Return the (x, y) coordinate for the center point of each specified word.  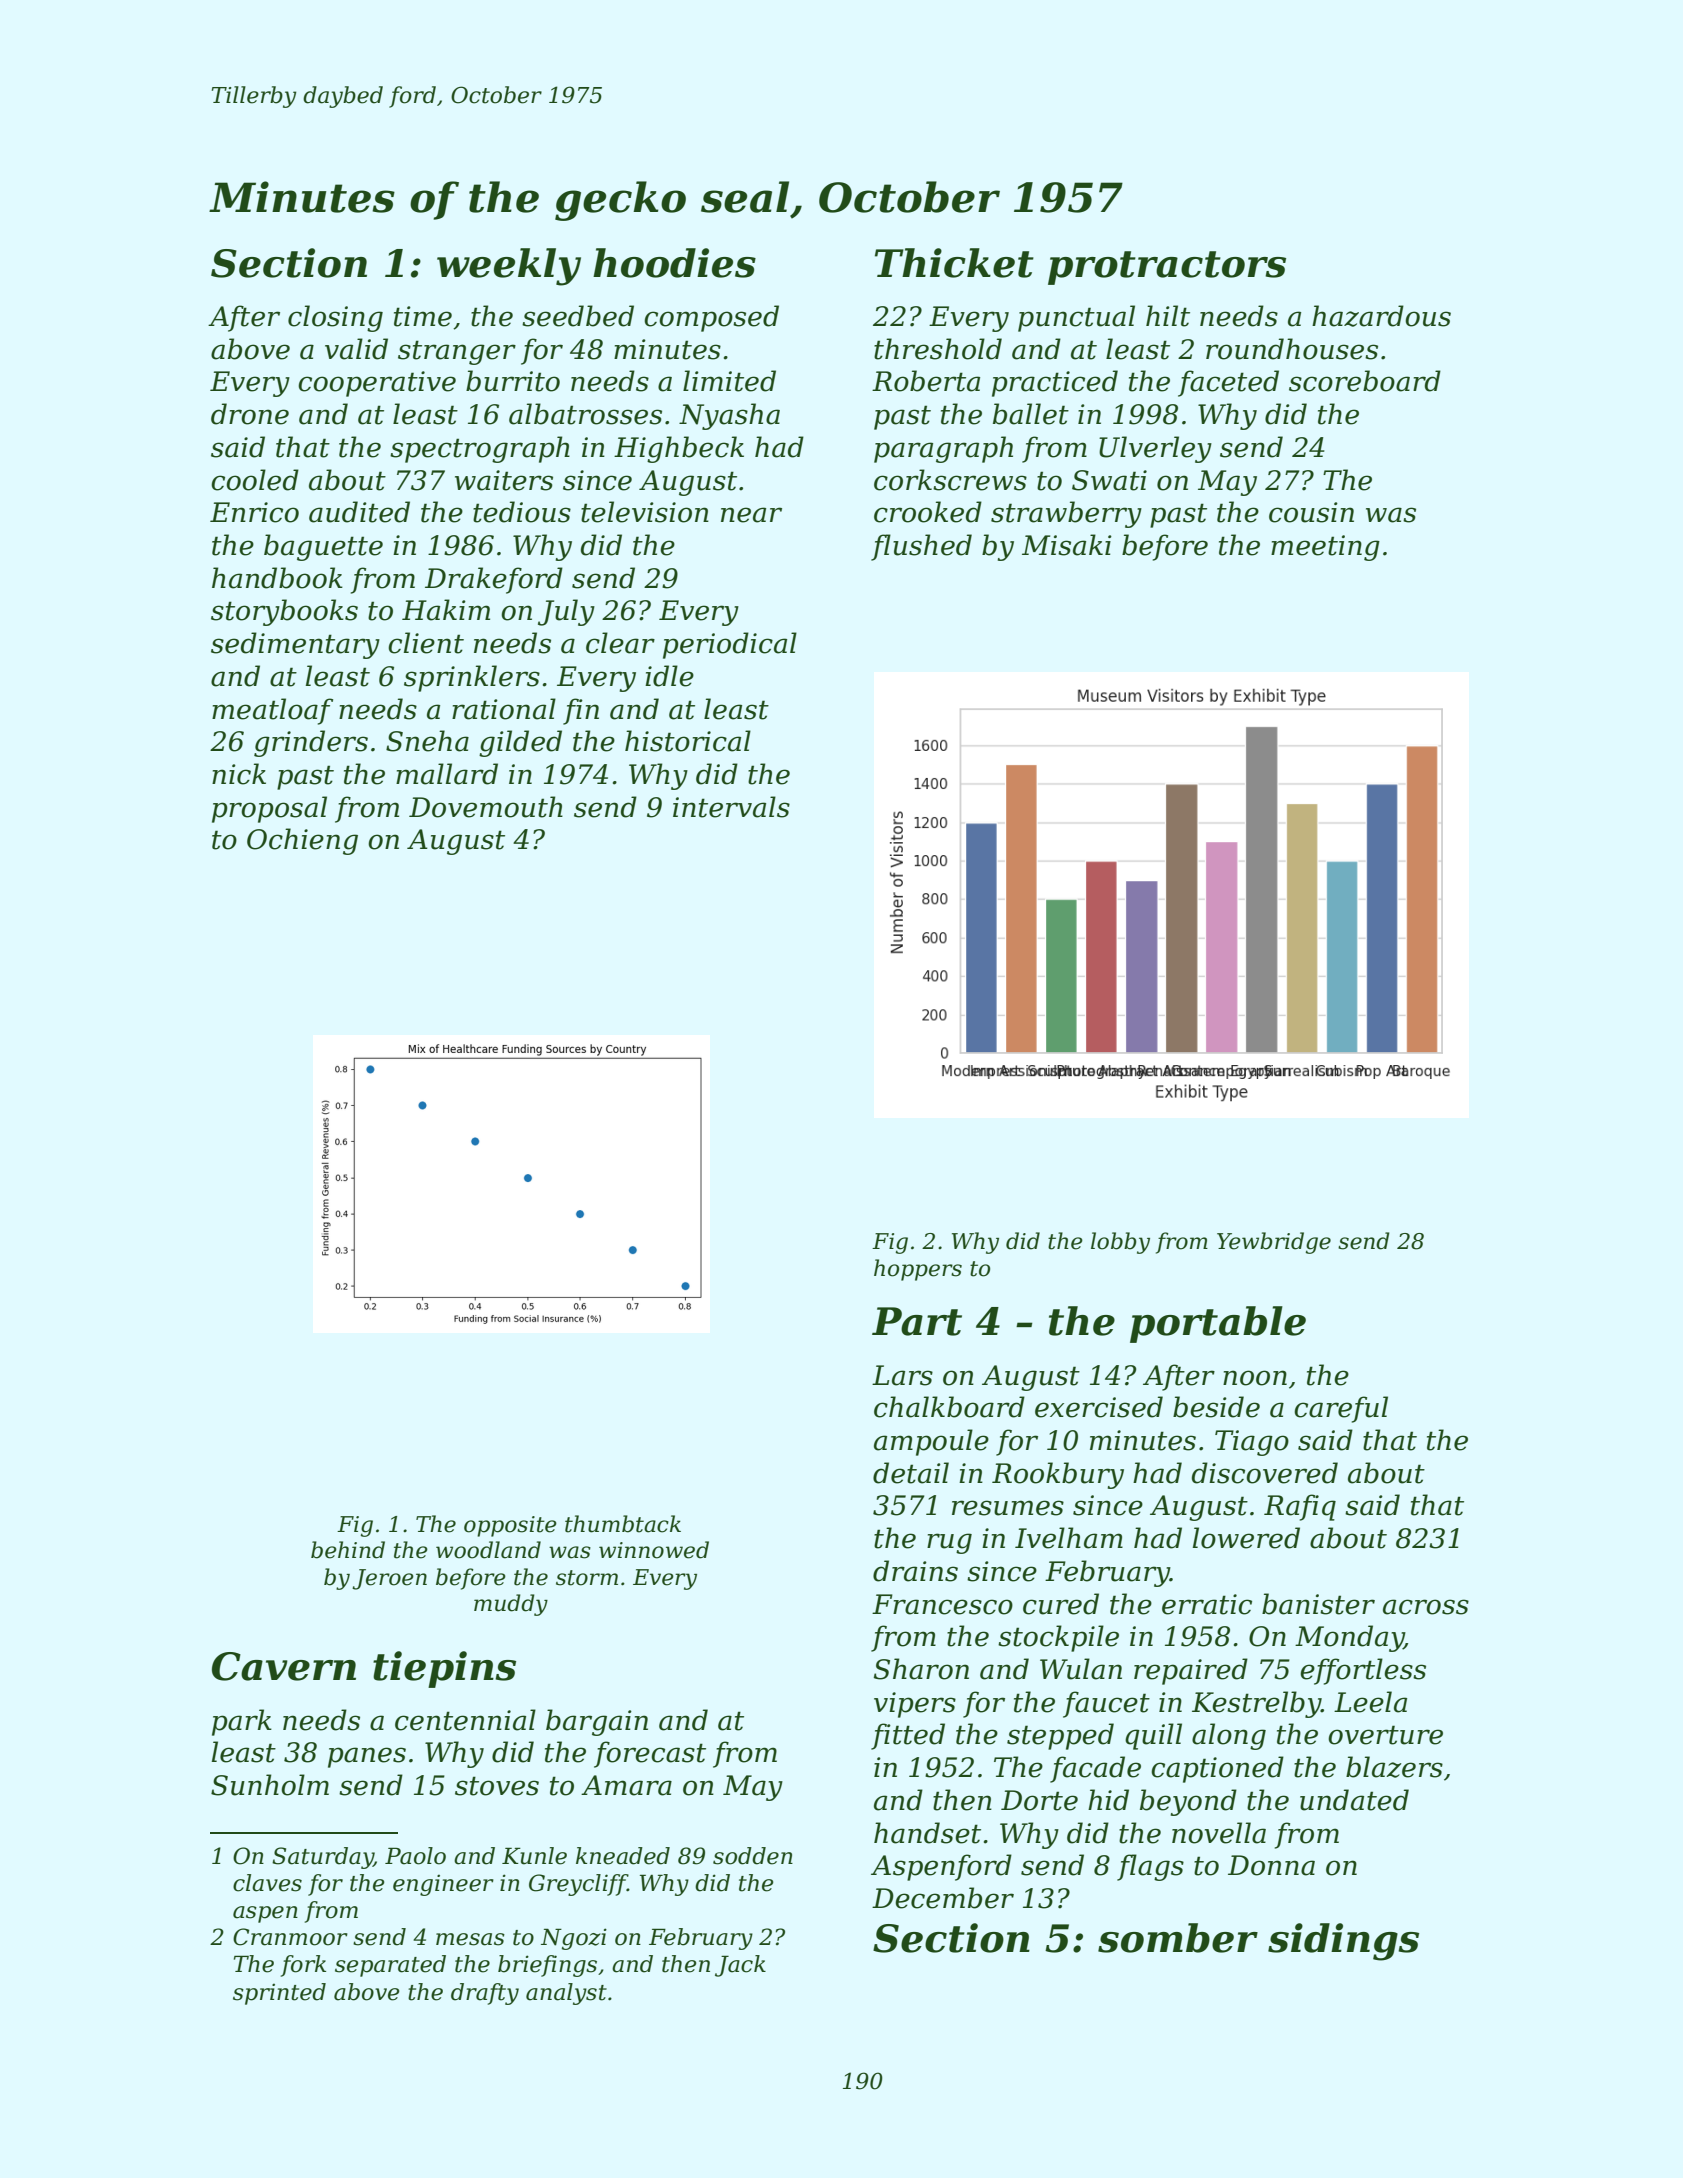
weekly (509, 267)
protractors (1167, 268)
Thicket (954, 263)
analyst (566, 1994)
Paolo (415, 1856)
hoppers (918, 1270)
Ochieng (302, 841)
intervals (731, 807)
